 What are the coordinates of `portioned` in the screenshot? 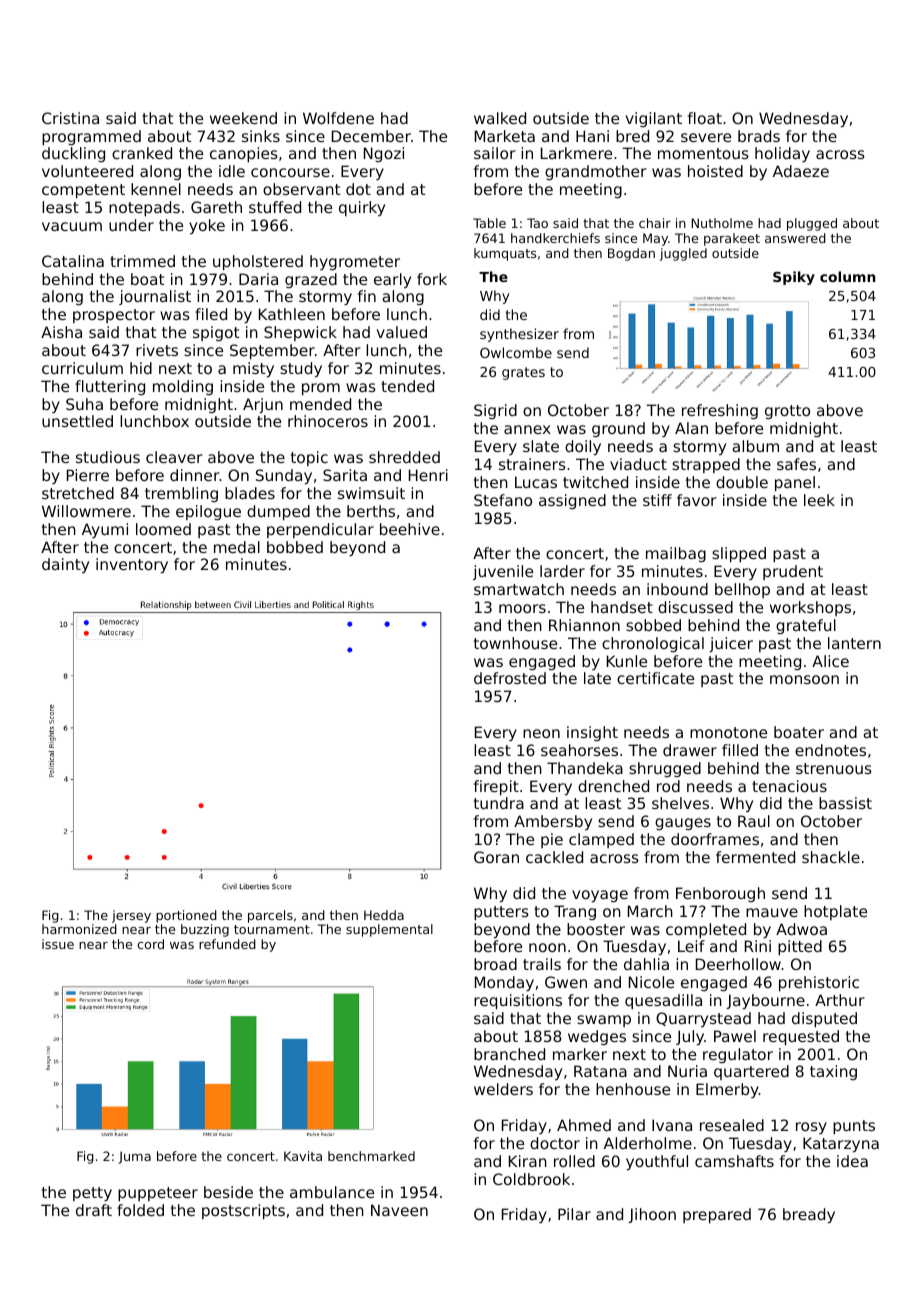 It's located at (186, 916).
